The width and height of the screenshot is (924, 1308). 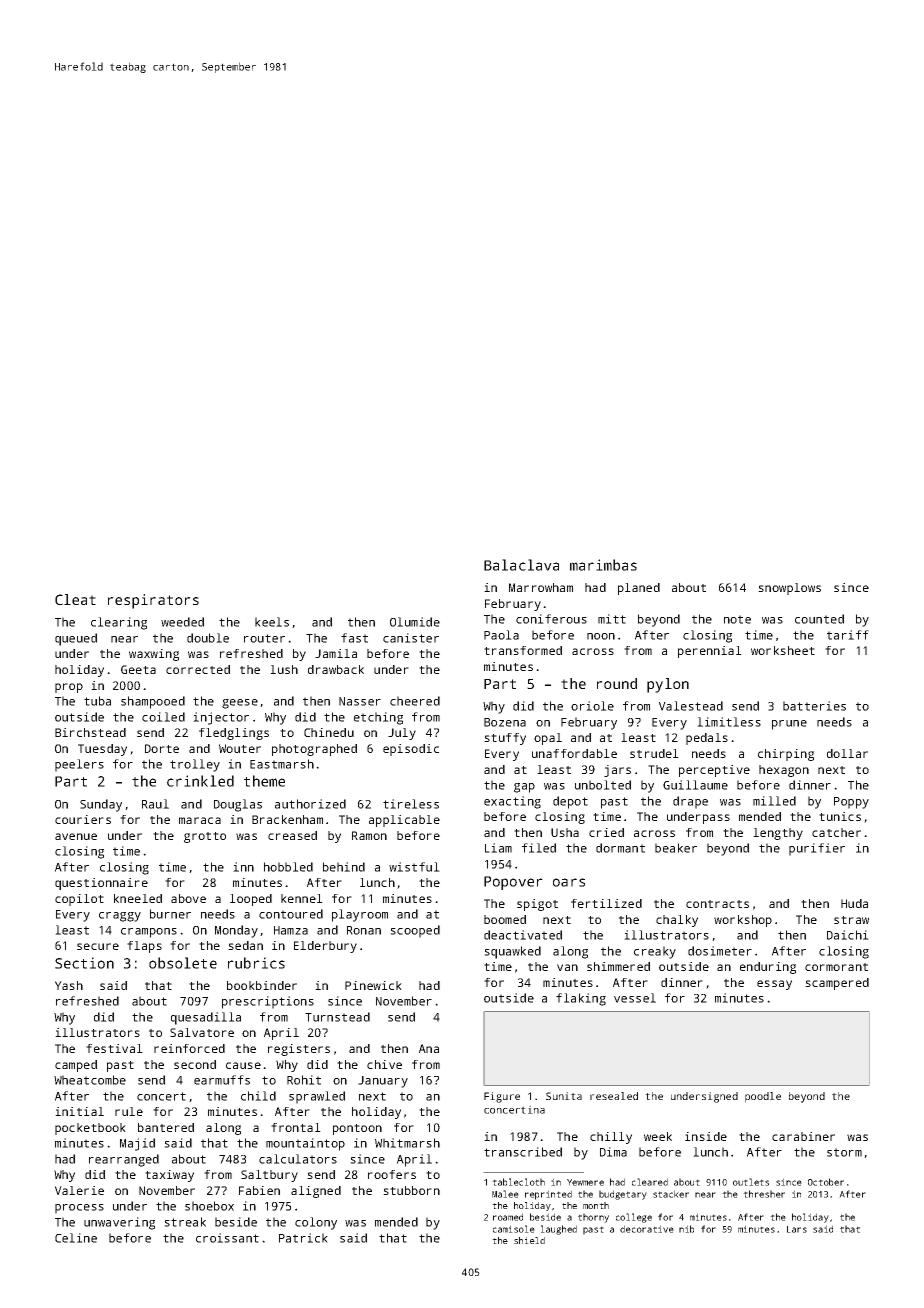 I want to click on squawked, so click(x=512, y=952).
